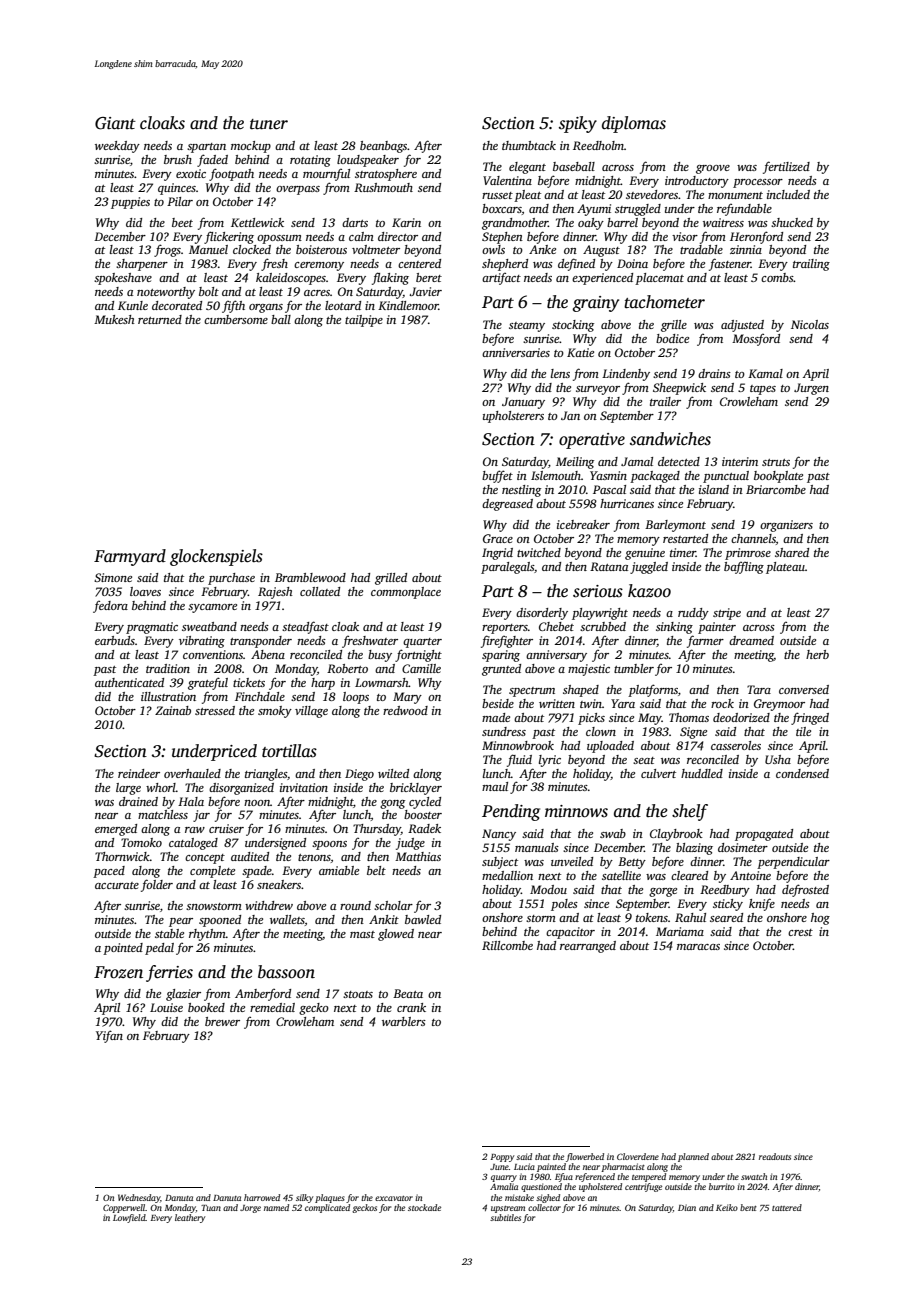 The height and width of the screenshot is (1308, 924). Describe the element at coordinates (581, 691) in the screenshot. I see `shaped` at that location.
